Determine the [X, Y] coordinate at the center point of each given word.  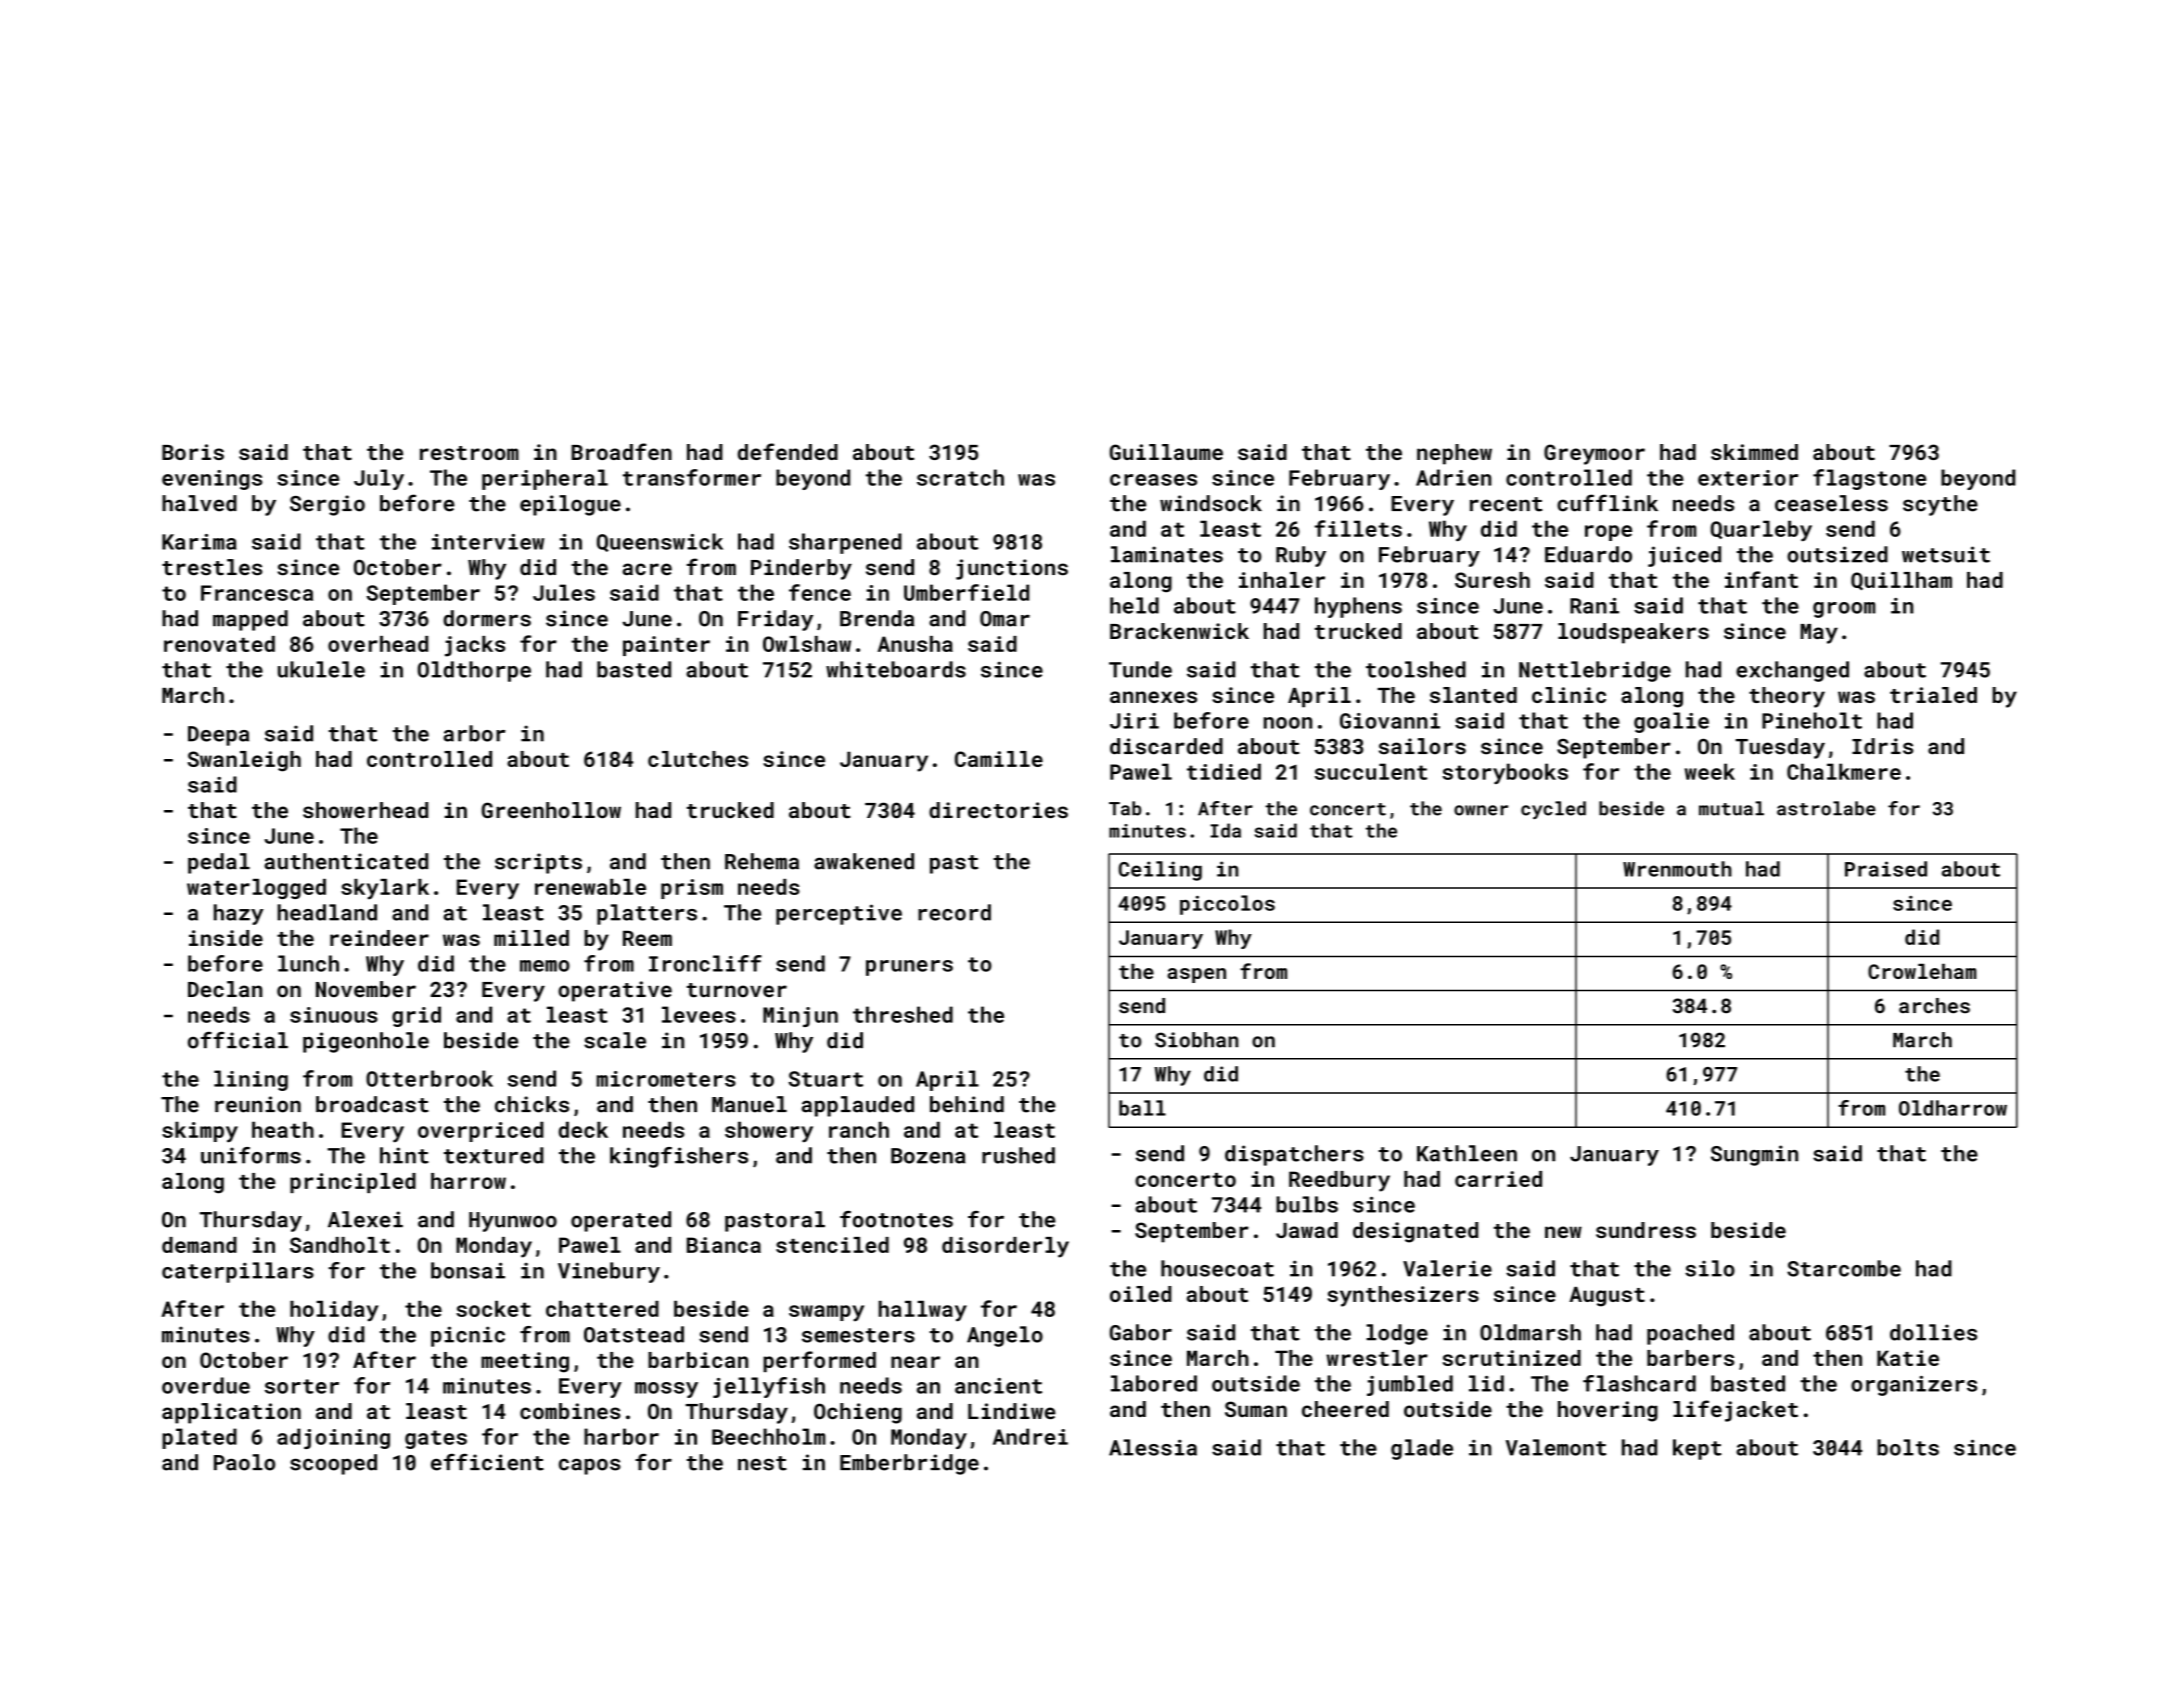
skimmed [1754, 452]
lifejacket [1735, 1411]
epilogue [570, 505]
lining [251, 1080]
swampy [826, 1313]
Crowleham [1922, 971]
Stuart [826, 1079]
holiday [334, 1311]
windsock [1211, 503]
